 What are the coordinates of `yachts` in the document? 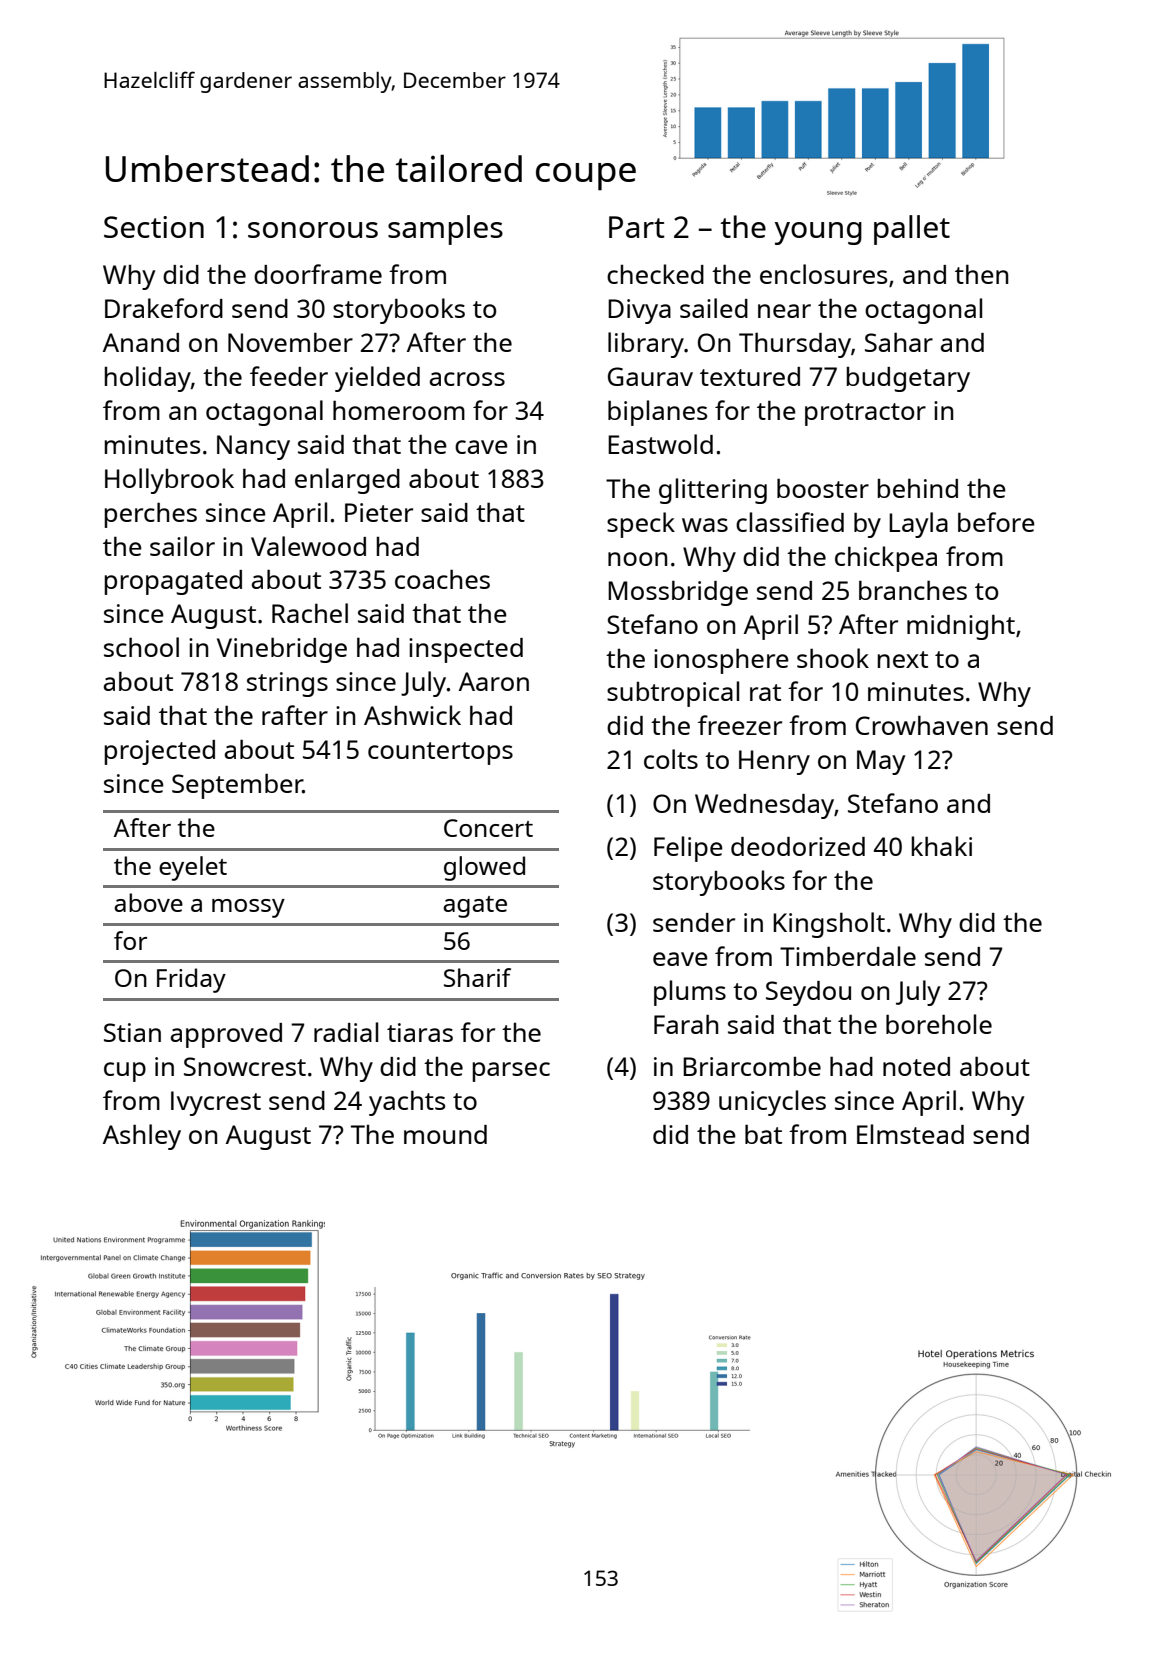 It's located at (407, 1103).
